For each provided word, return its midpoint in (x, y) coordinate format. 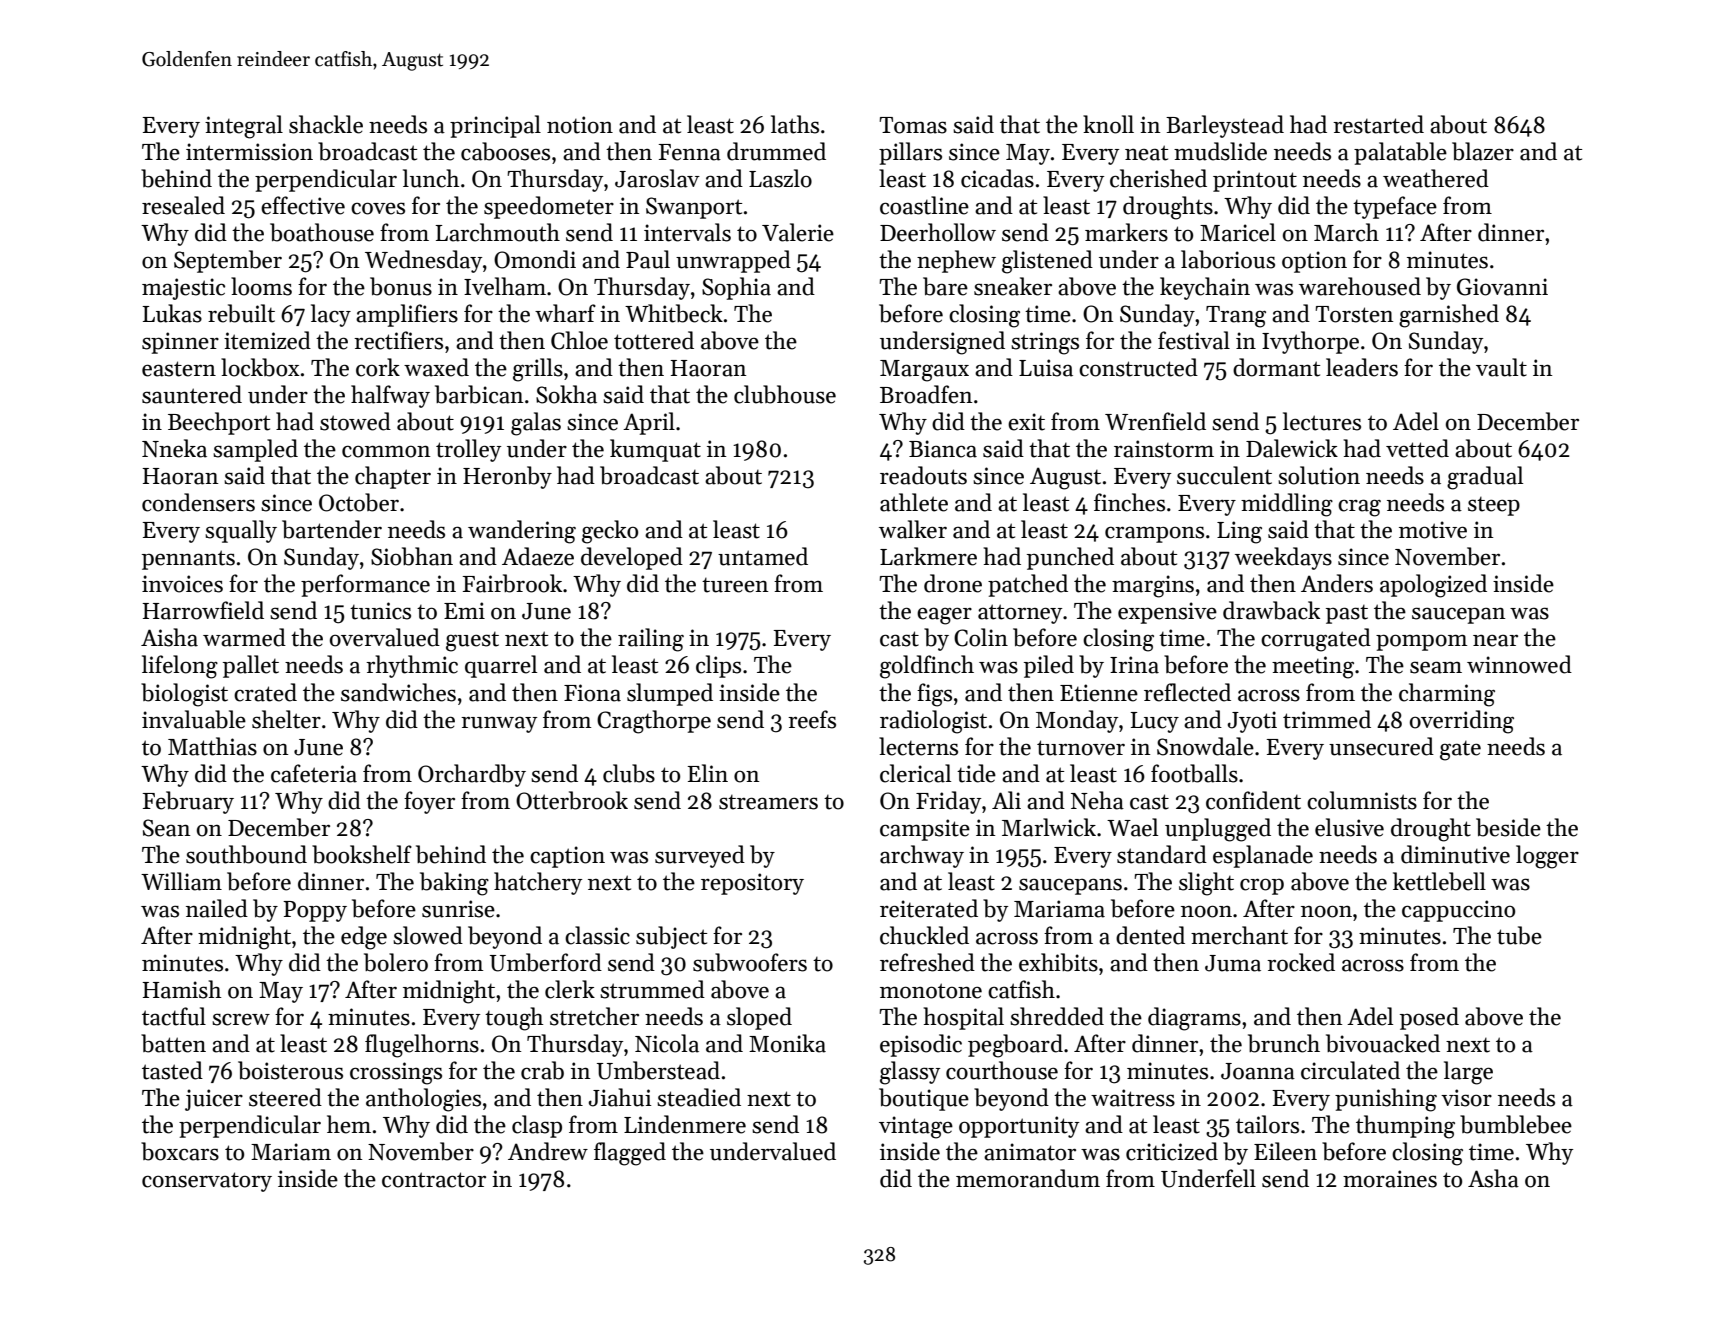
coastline (924, 205)
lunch (431, 178)
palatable (1400, 153)
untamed (763, 556)
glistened (1047, 262)
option (1314, 262)
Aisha (169, 637)
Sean (166, 828)
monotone (931, 991)
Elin (708, 773)
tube (1519, 935)
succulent (1224, 475)
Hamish (182, 989)
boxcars (180, 1151)
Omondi (535, 259)
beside (1508, 827)
